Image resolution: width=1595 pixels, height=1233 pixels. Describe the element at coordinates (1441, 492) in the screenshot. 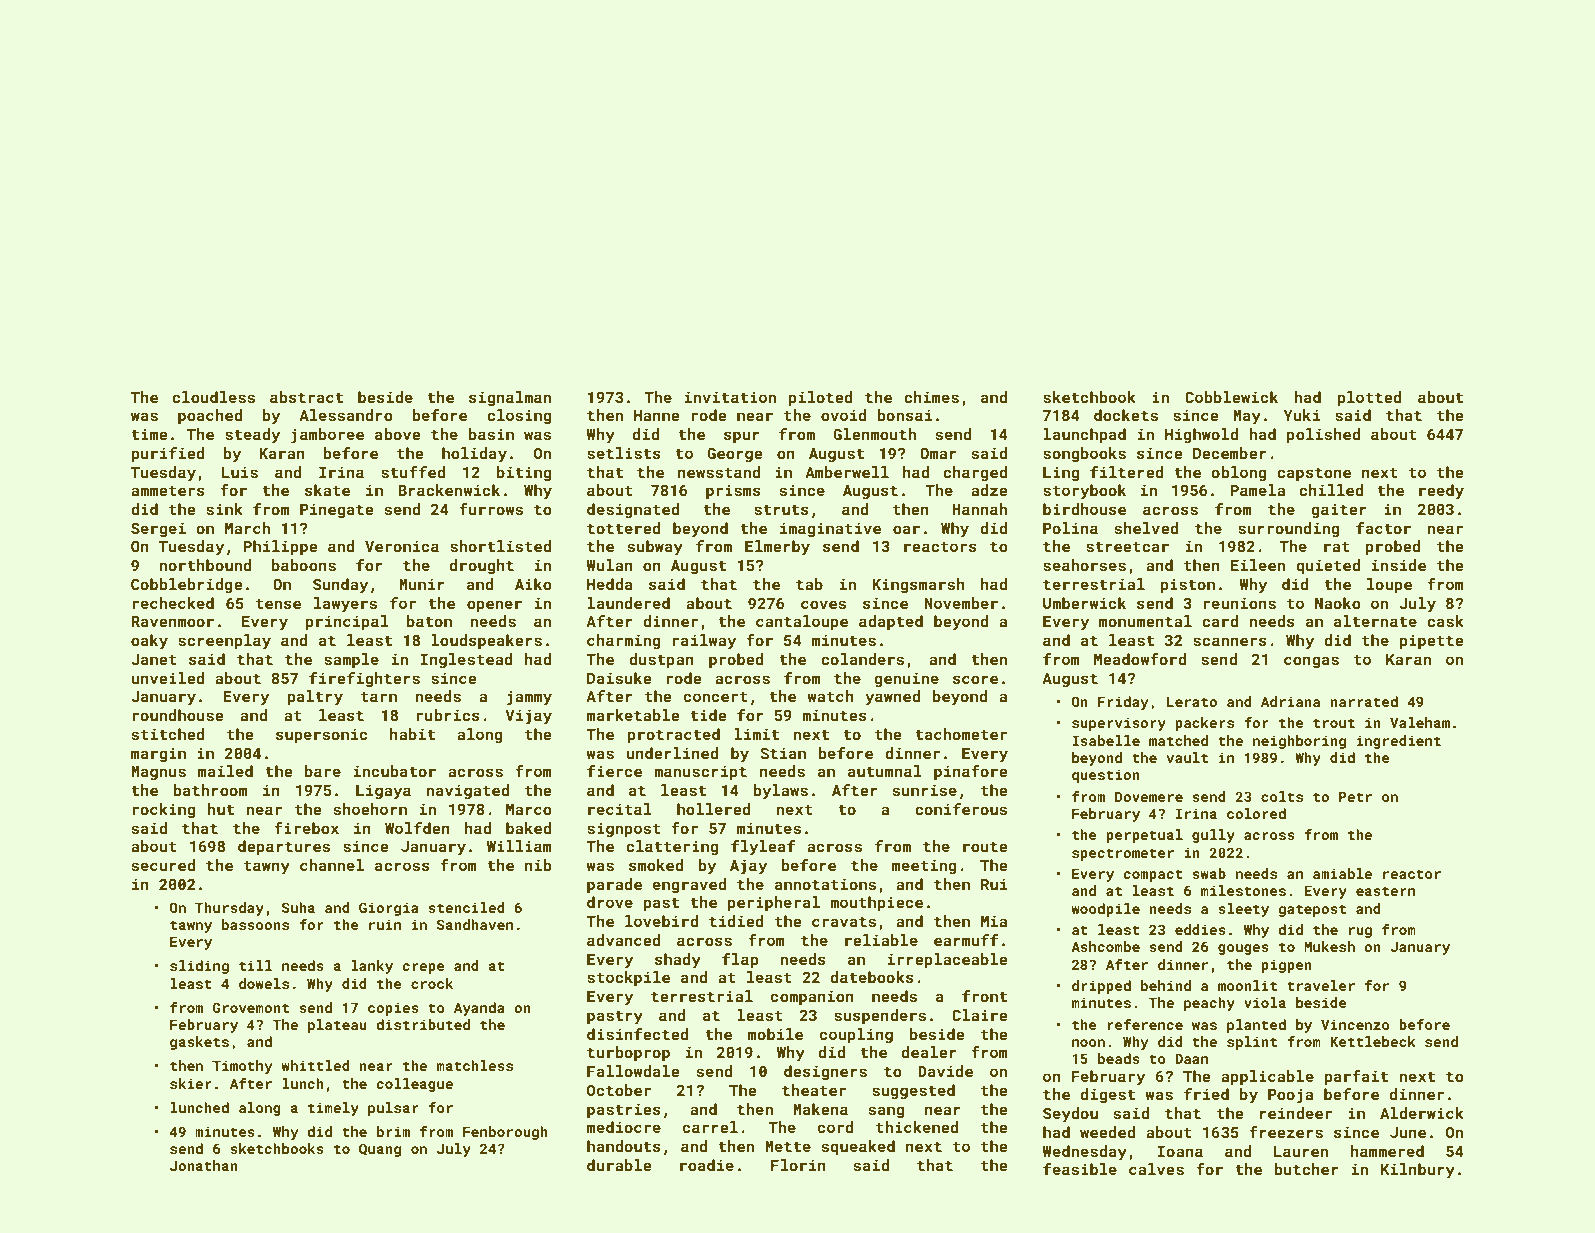

I see `reedy` at that location.
